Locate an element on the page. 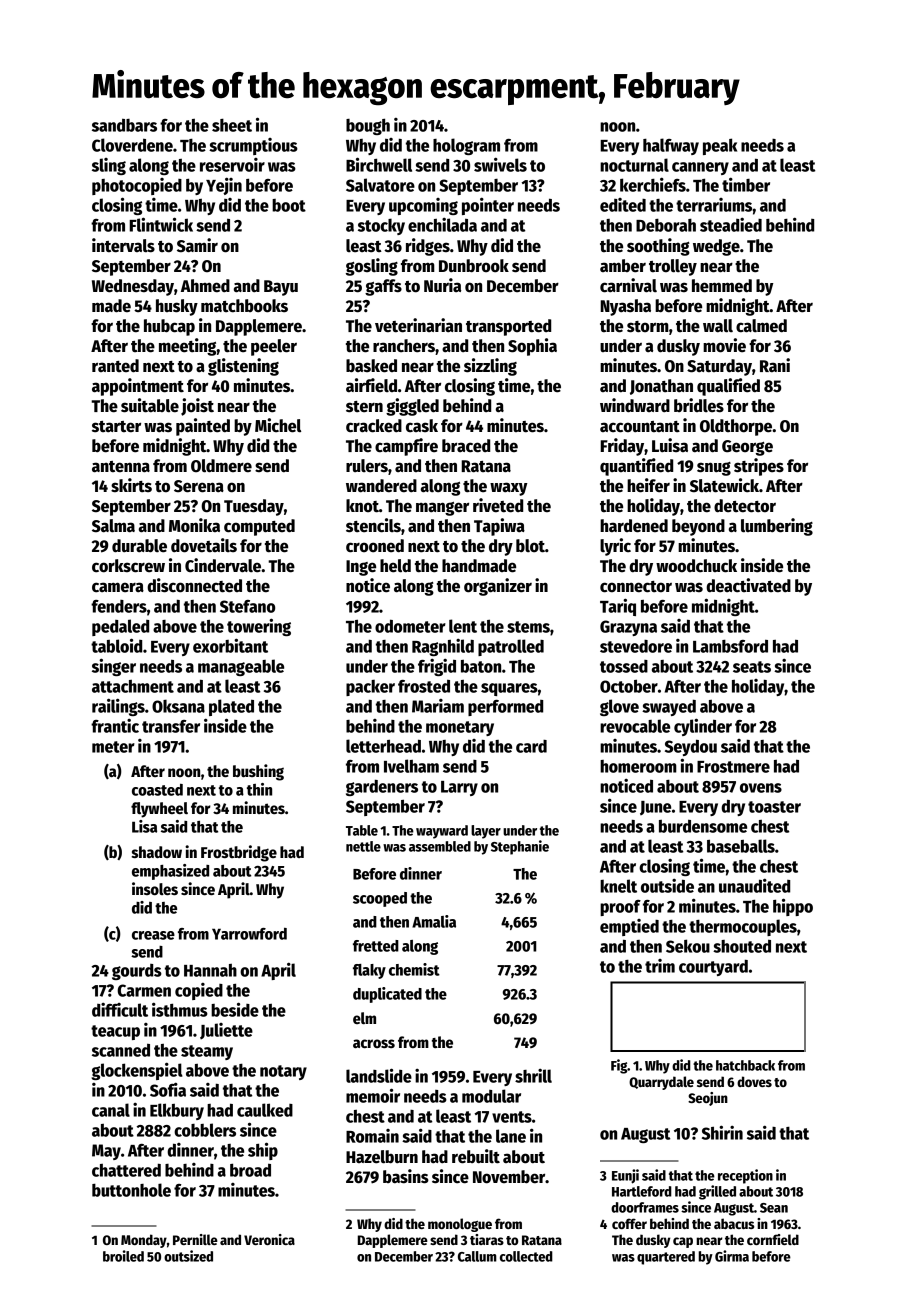 This document has width=908, height=1316. Oldthorpe is located at coordinates (736, 427).
